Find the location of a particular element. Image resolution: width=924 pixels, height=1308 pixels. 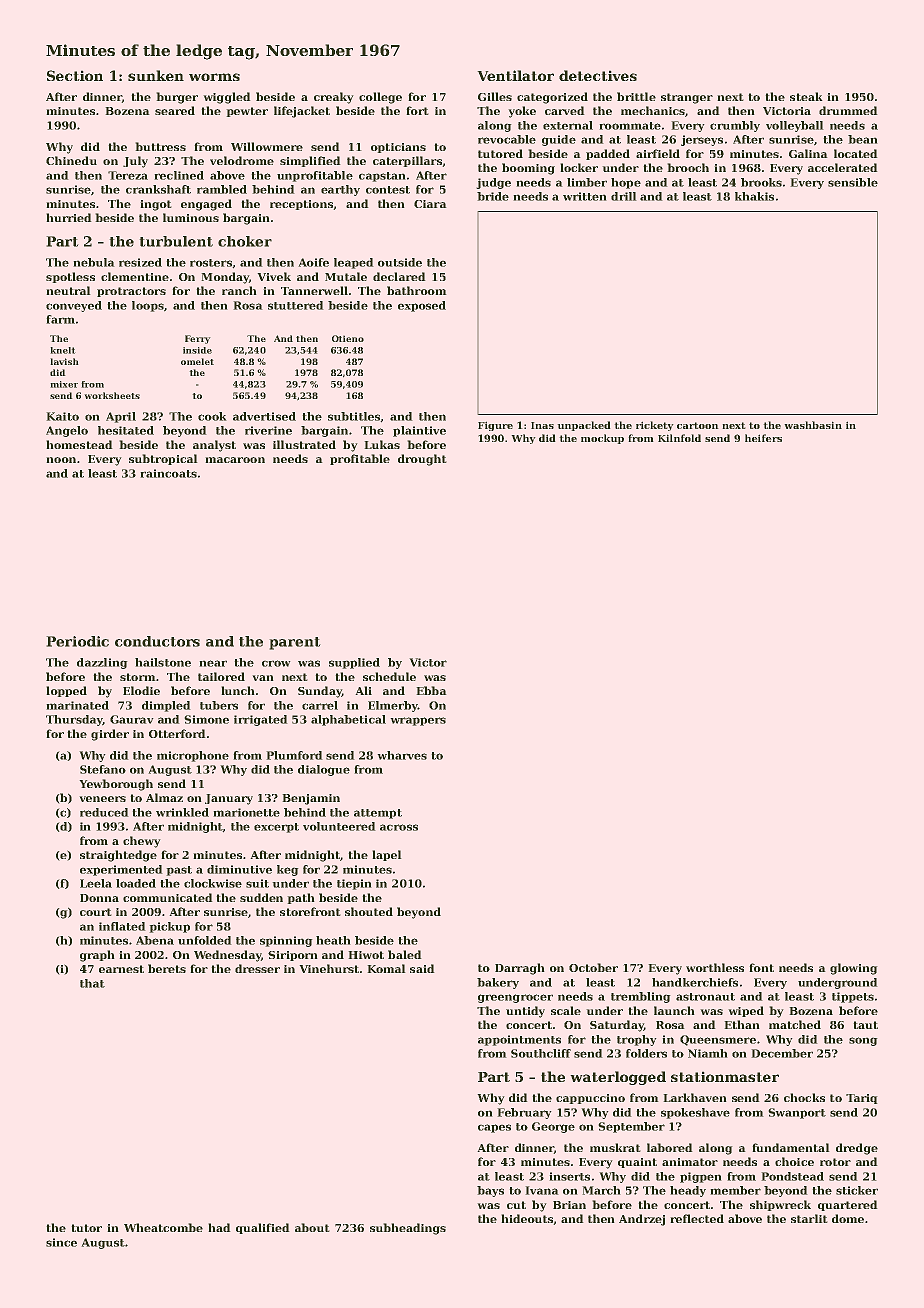

Ebba is located at coordinates (431, 690).
